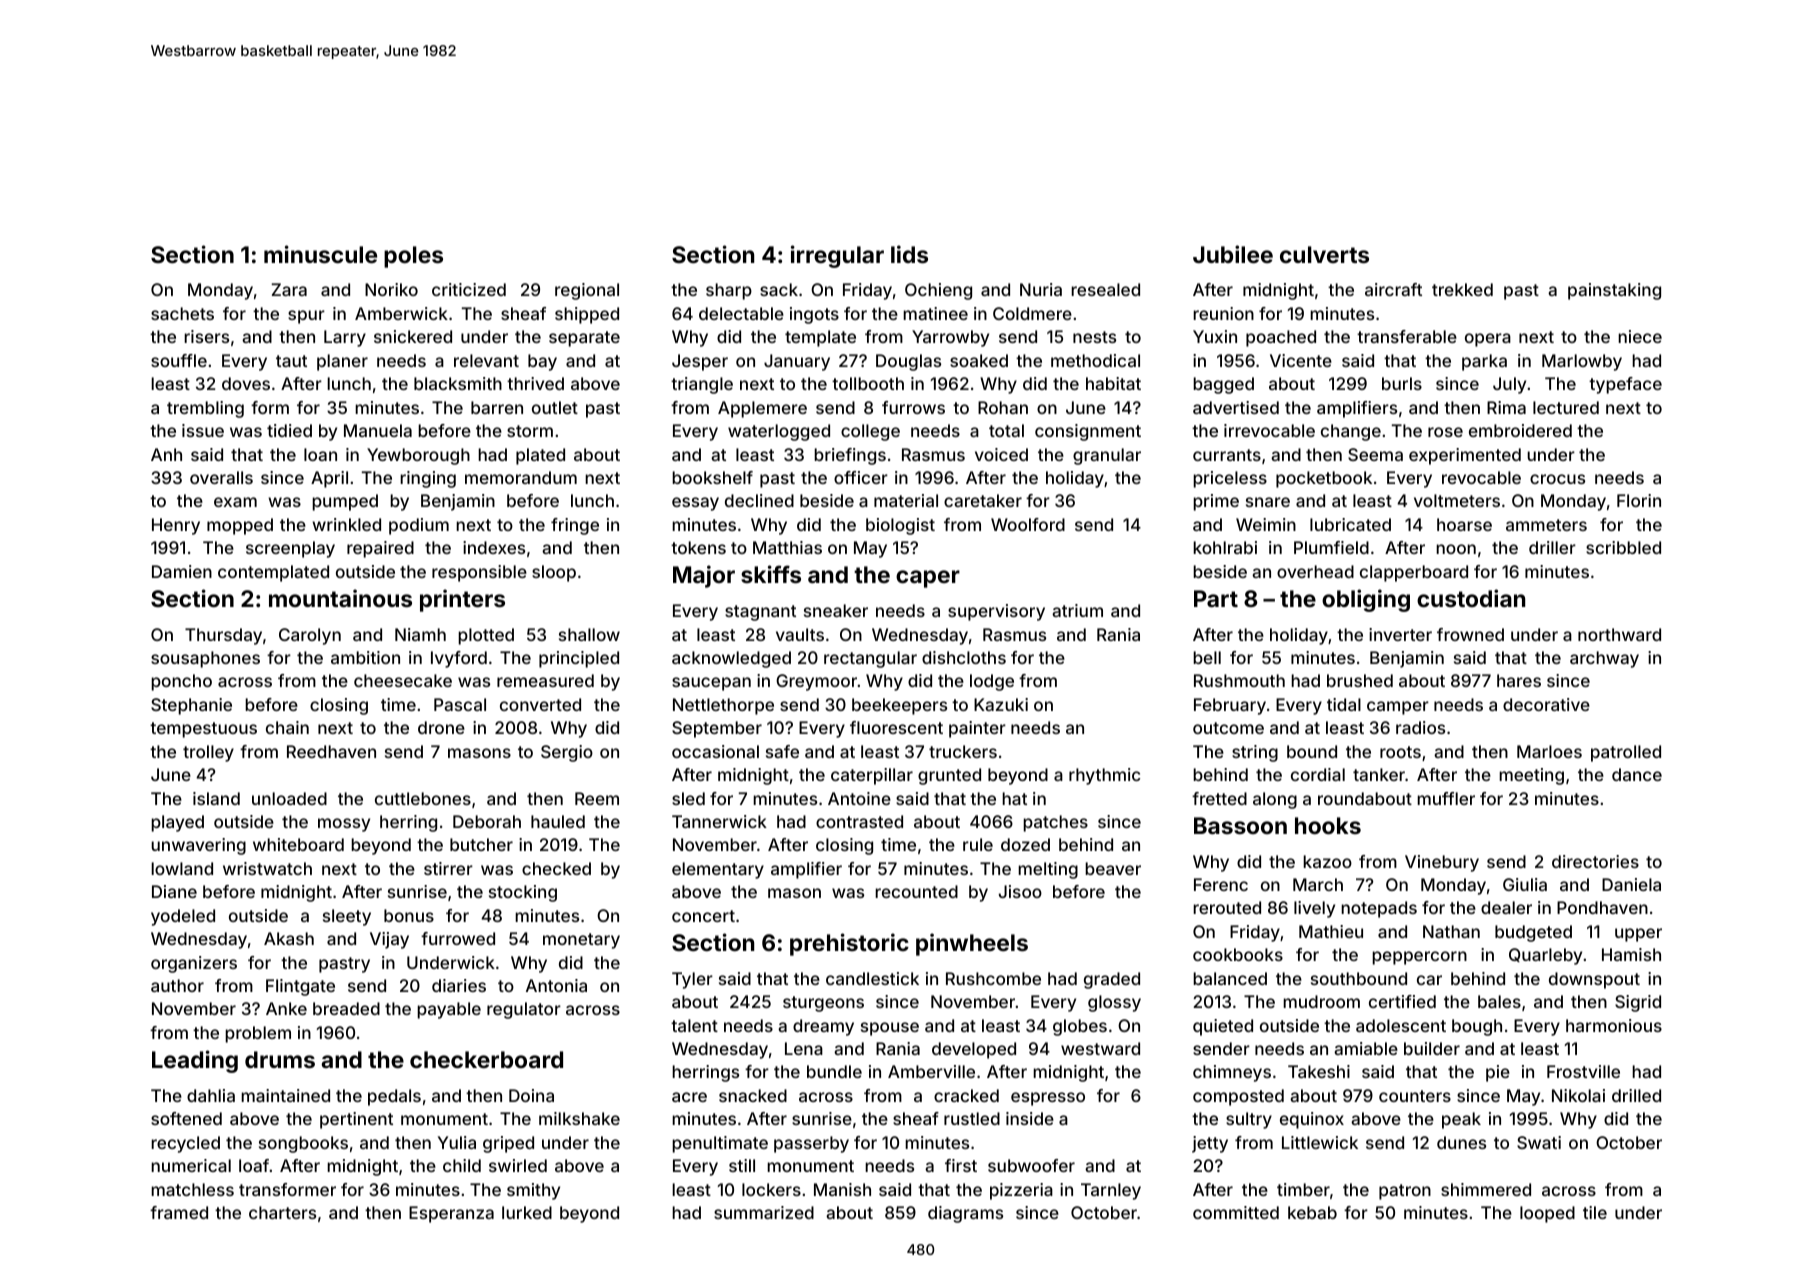 This screenshot has height=1282, width=1813. I want to click on Tyler, so click(692, 980).
